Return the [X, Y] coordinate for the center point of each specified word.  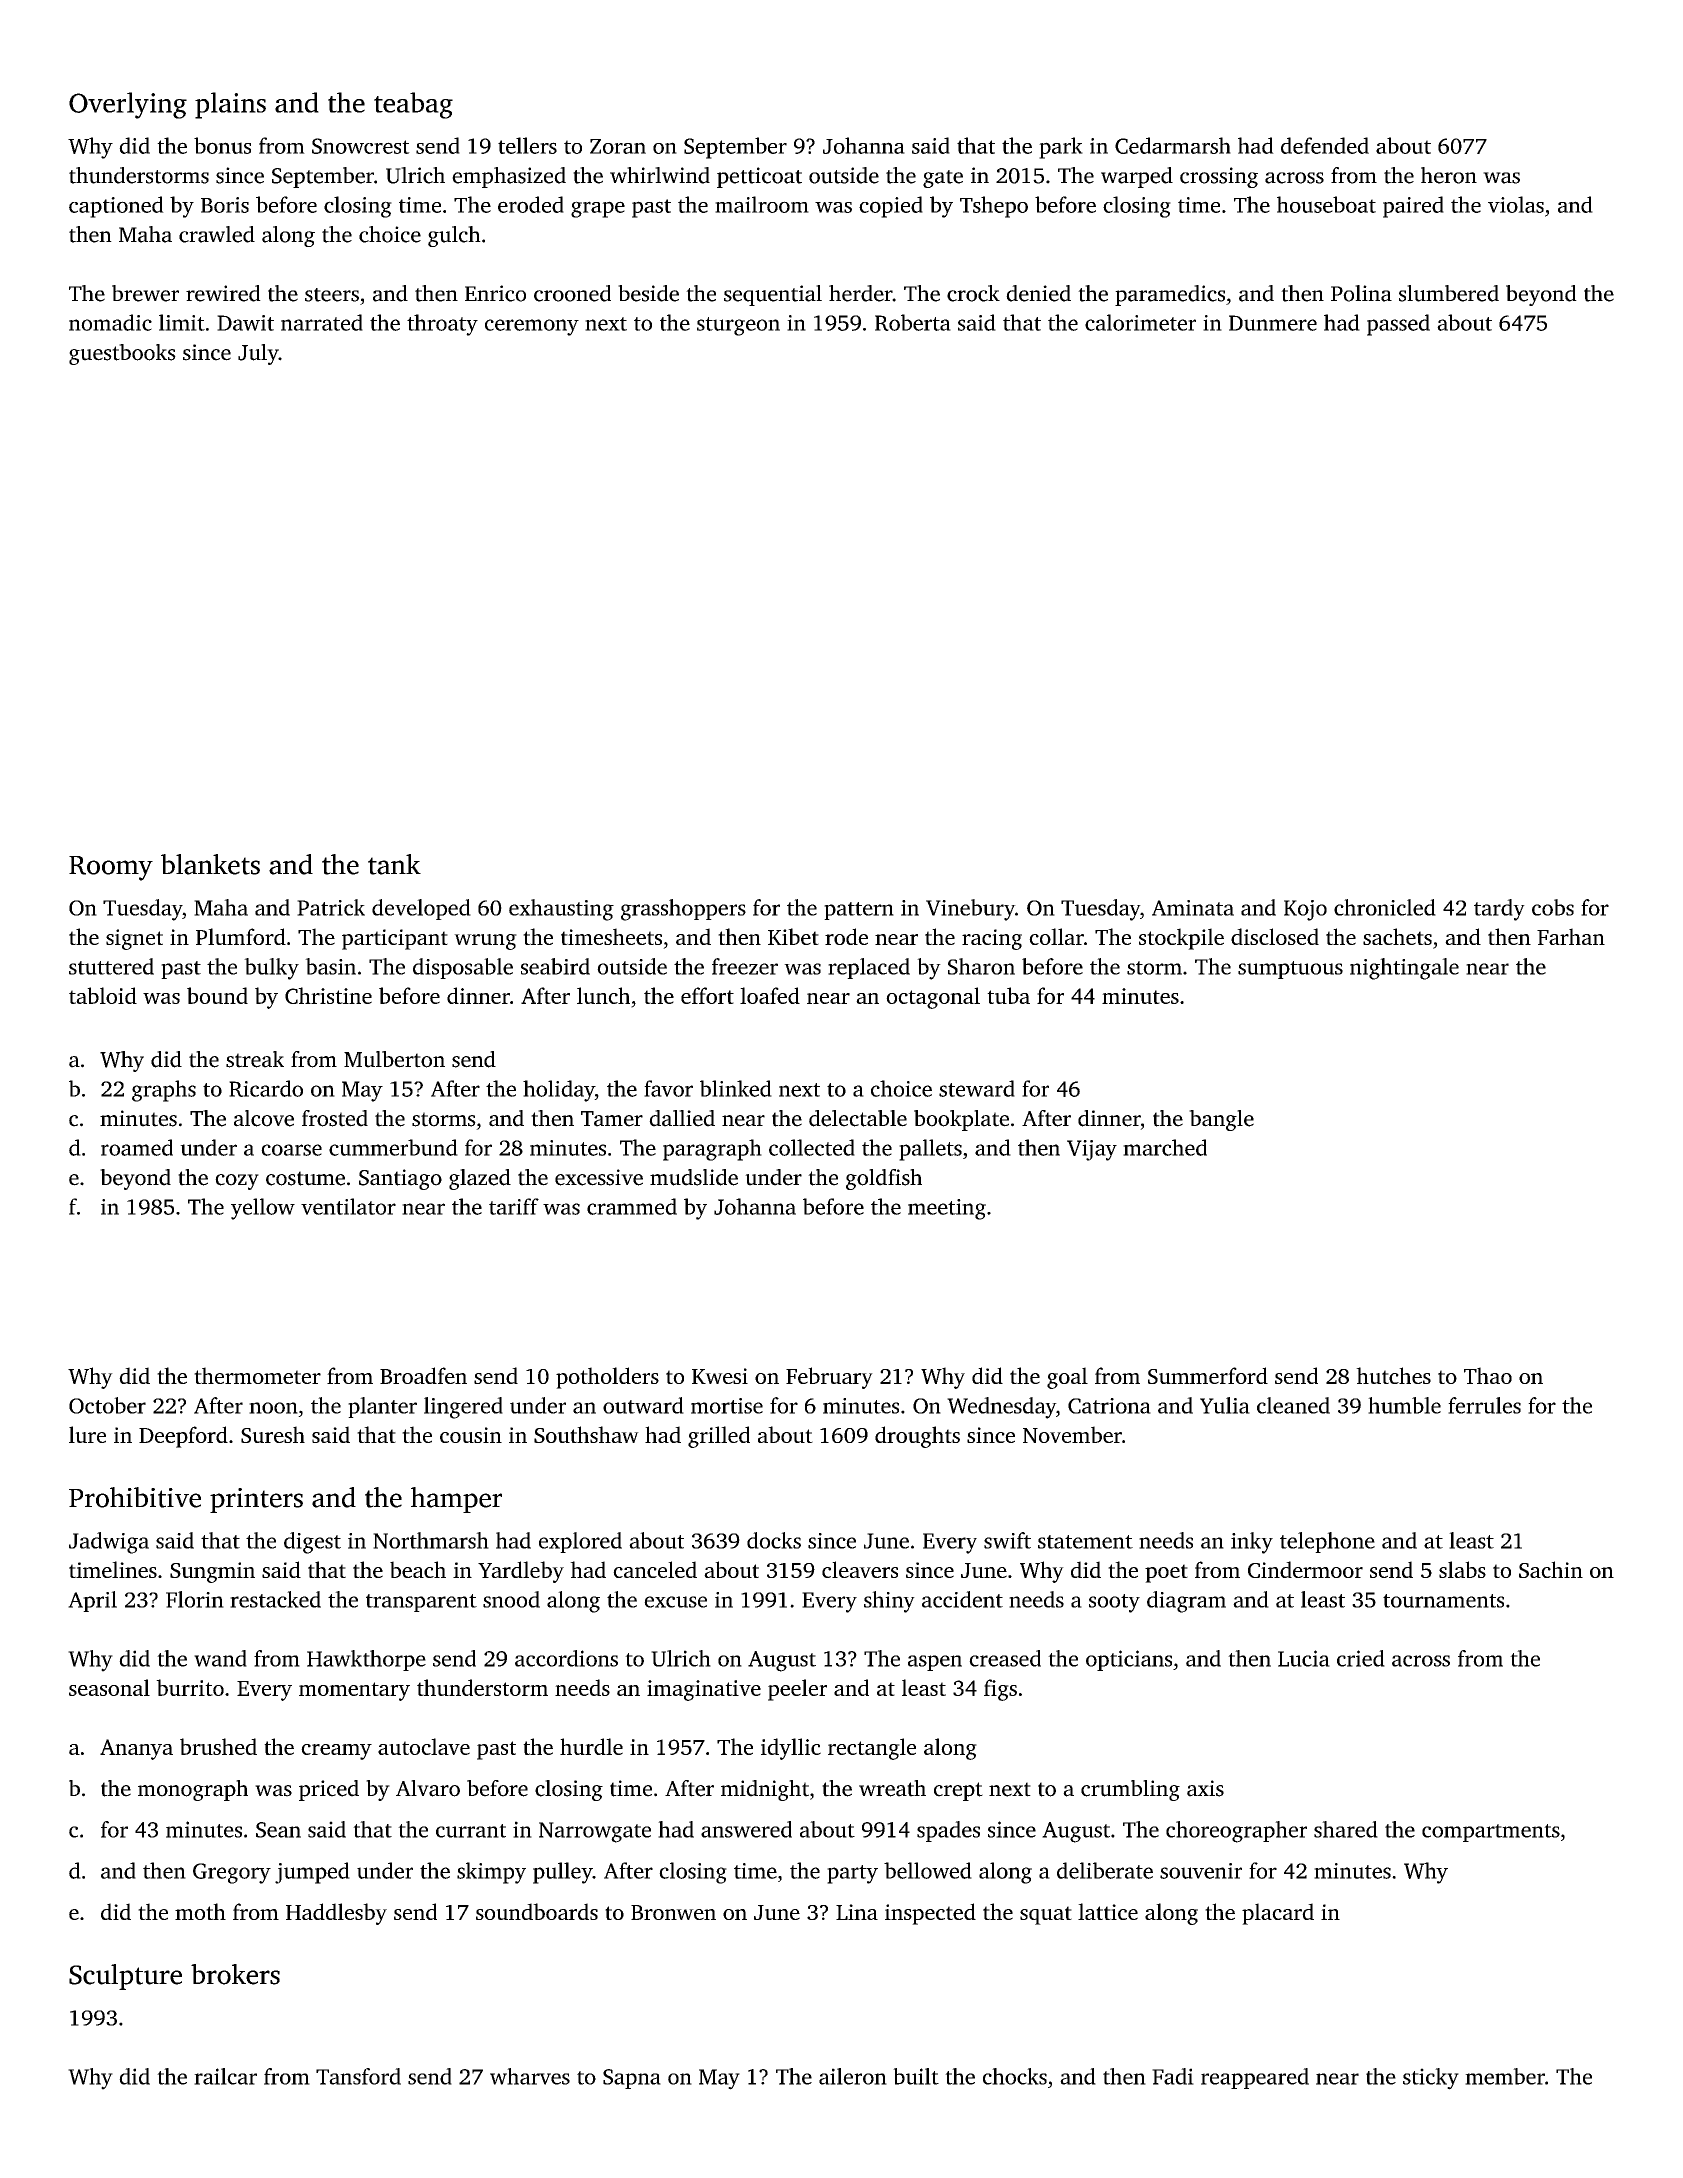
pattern [859, 911]
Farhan [1571, 936]
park [1061, 148]
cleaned [1293, 1405]
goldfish [884, 1179]
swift [1007, 1540]
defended [1325, 145]
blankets [210, 864]
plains [230, 105]
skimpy [491, 1873]
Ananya [136, 1749]
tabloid [103, 995]
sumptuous [1290, 970]
